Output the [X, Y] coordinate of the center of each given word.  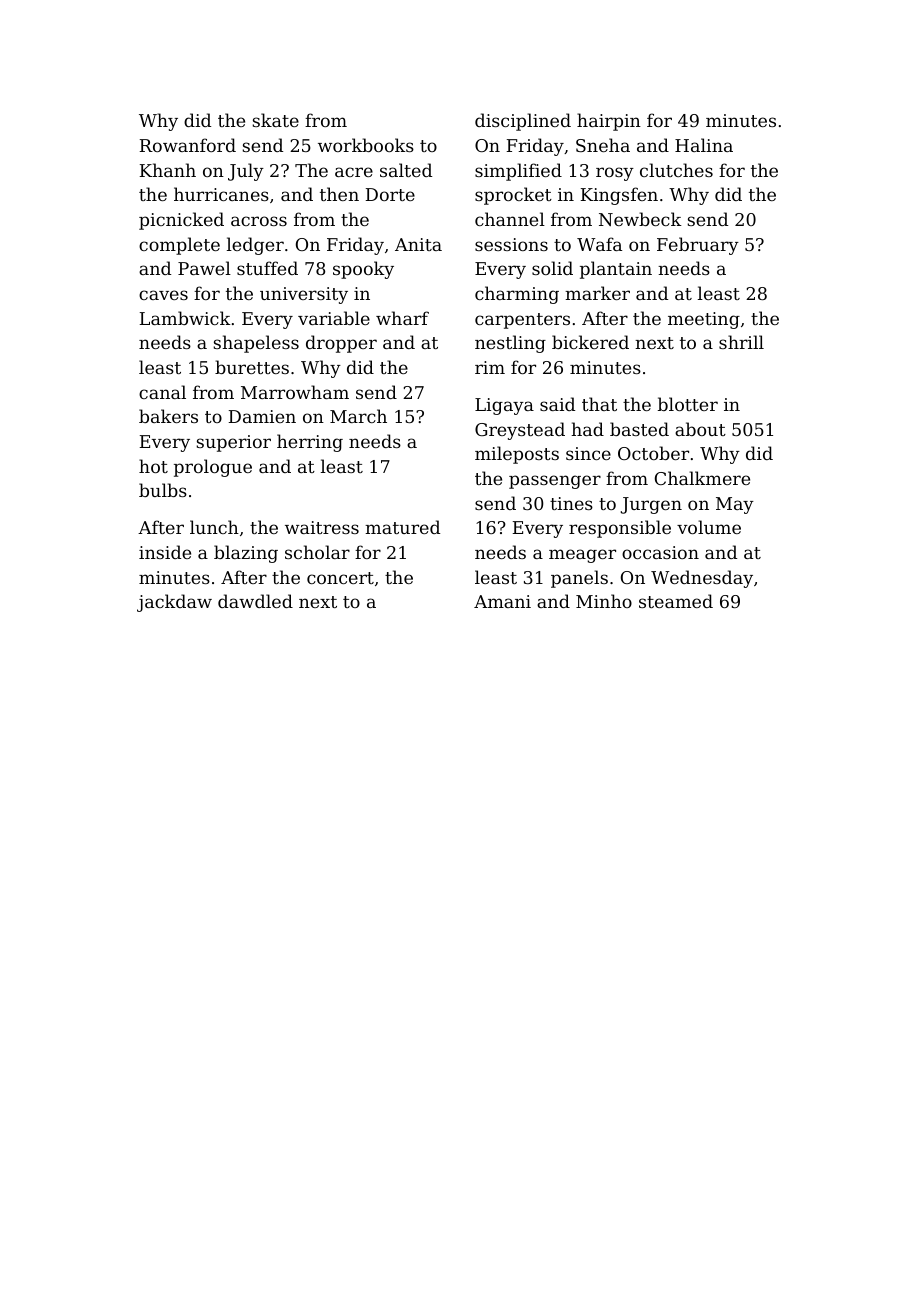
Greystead [520, 431]
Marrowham [295, 392]
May [735, 505]
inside [165, 552]
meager [582, 556]
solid [552, 268]
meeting [704, 320]
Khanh [168, 170]
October [653, 453]
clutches [676, 170]
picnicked [181, 221]
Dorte [390, 194]
